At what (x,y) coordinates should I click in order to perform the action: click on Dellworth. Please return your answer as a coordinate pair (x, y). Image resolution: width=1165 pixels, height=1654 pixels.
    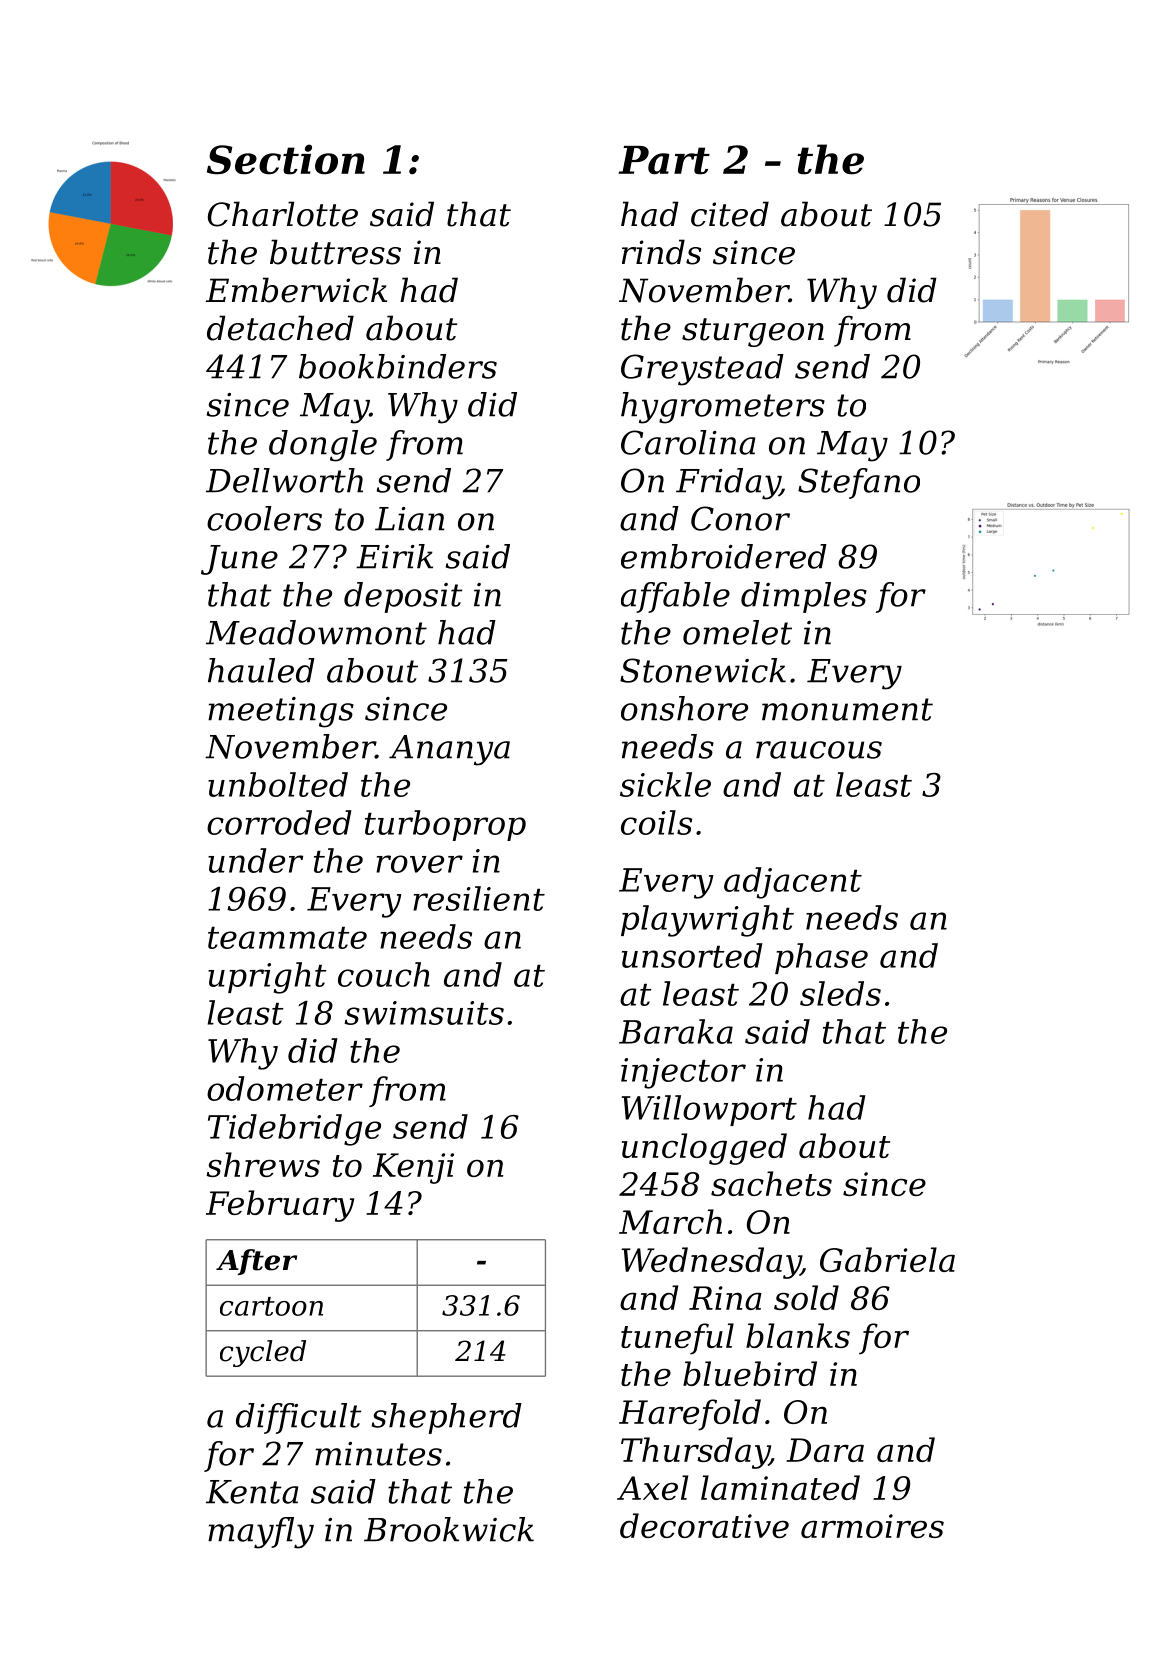
    Looking at the image, I should click on (284, 480).
